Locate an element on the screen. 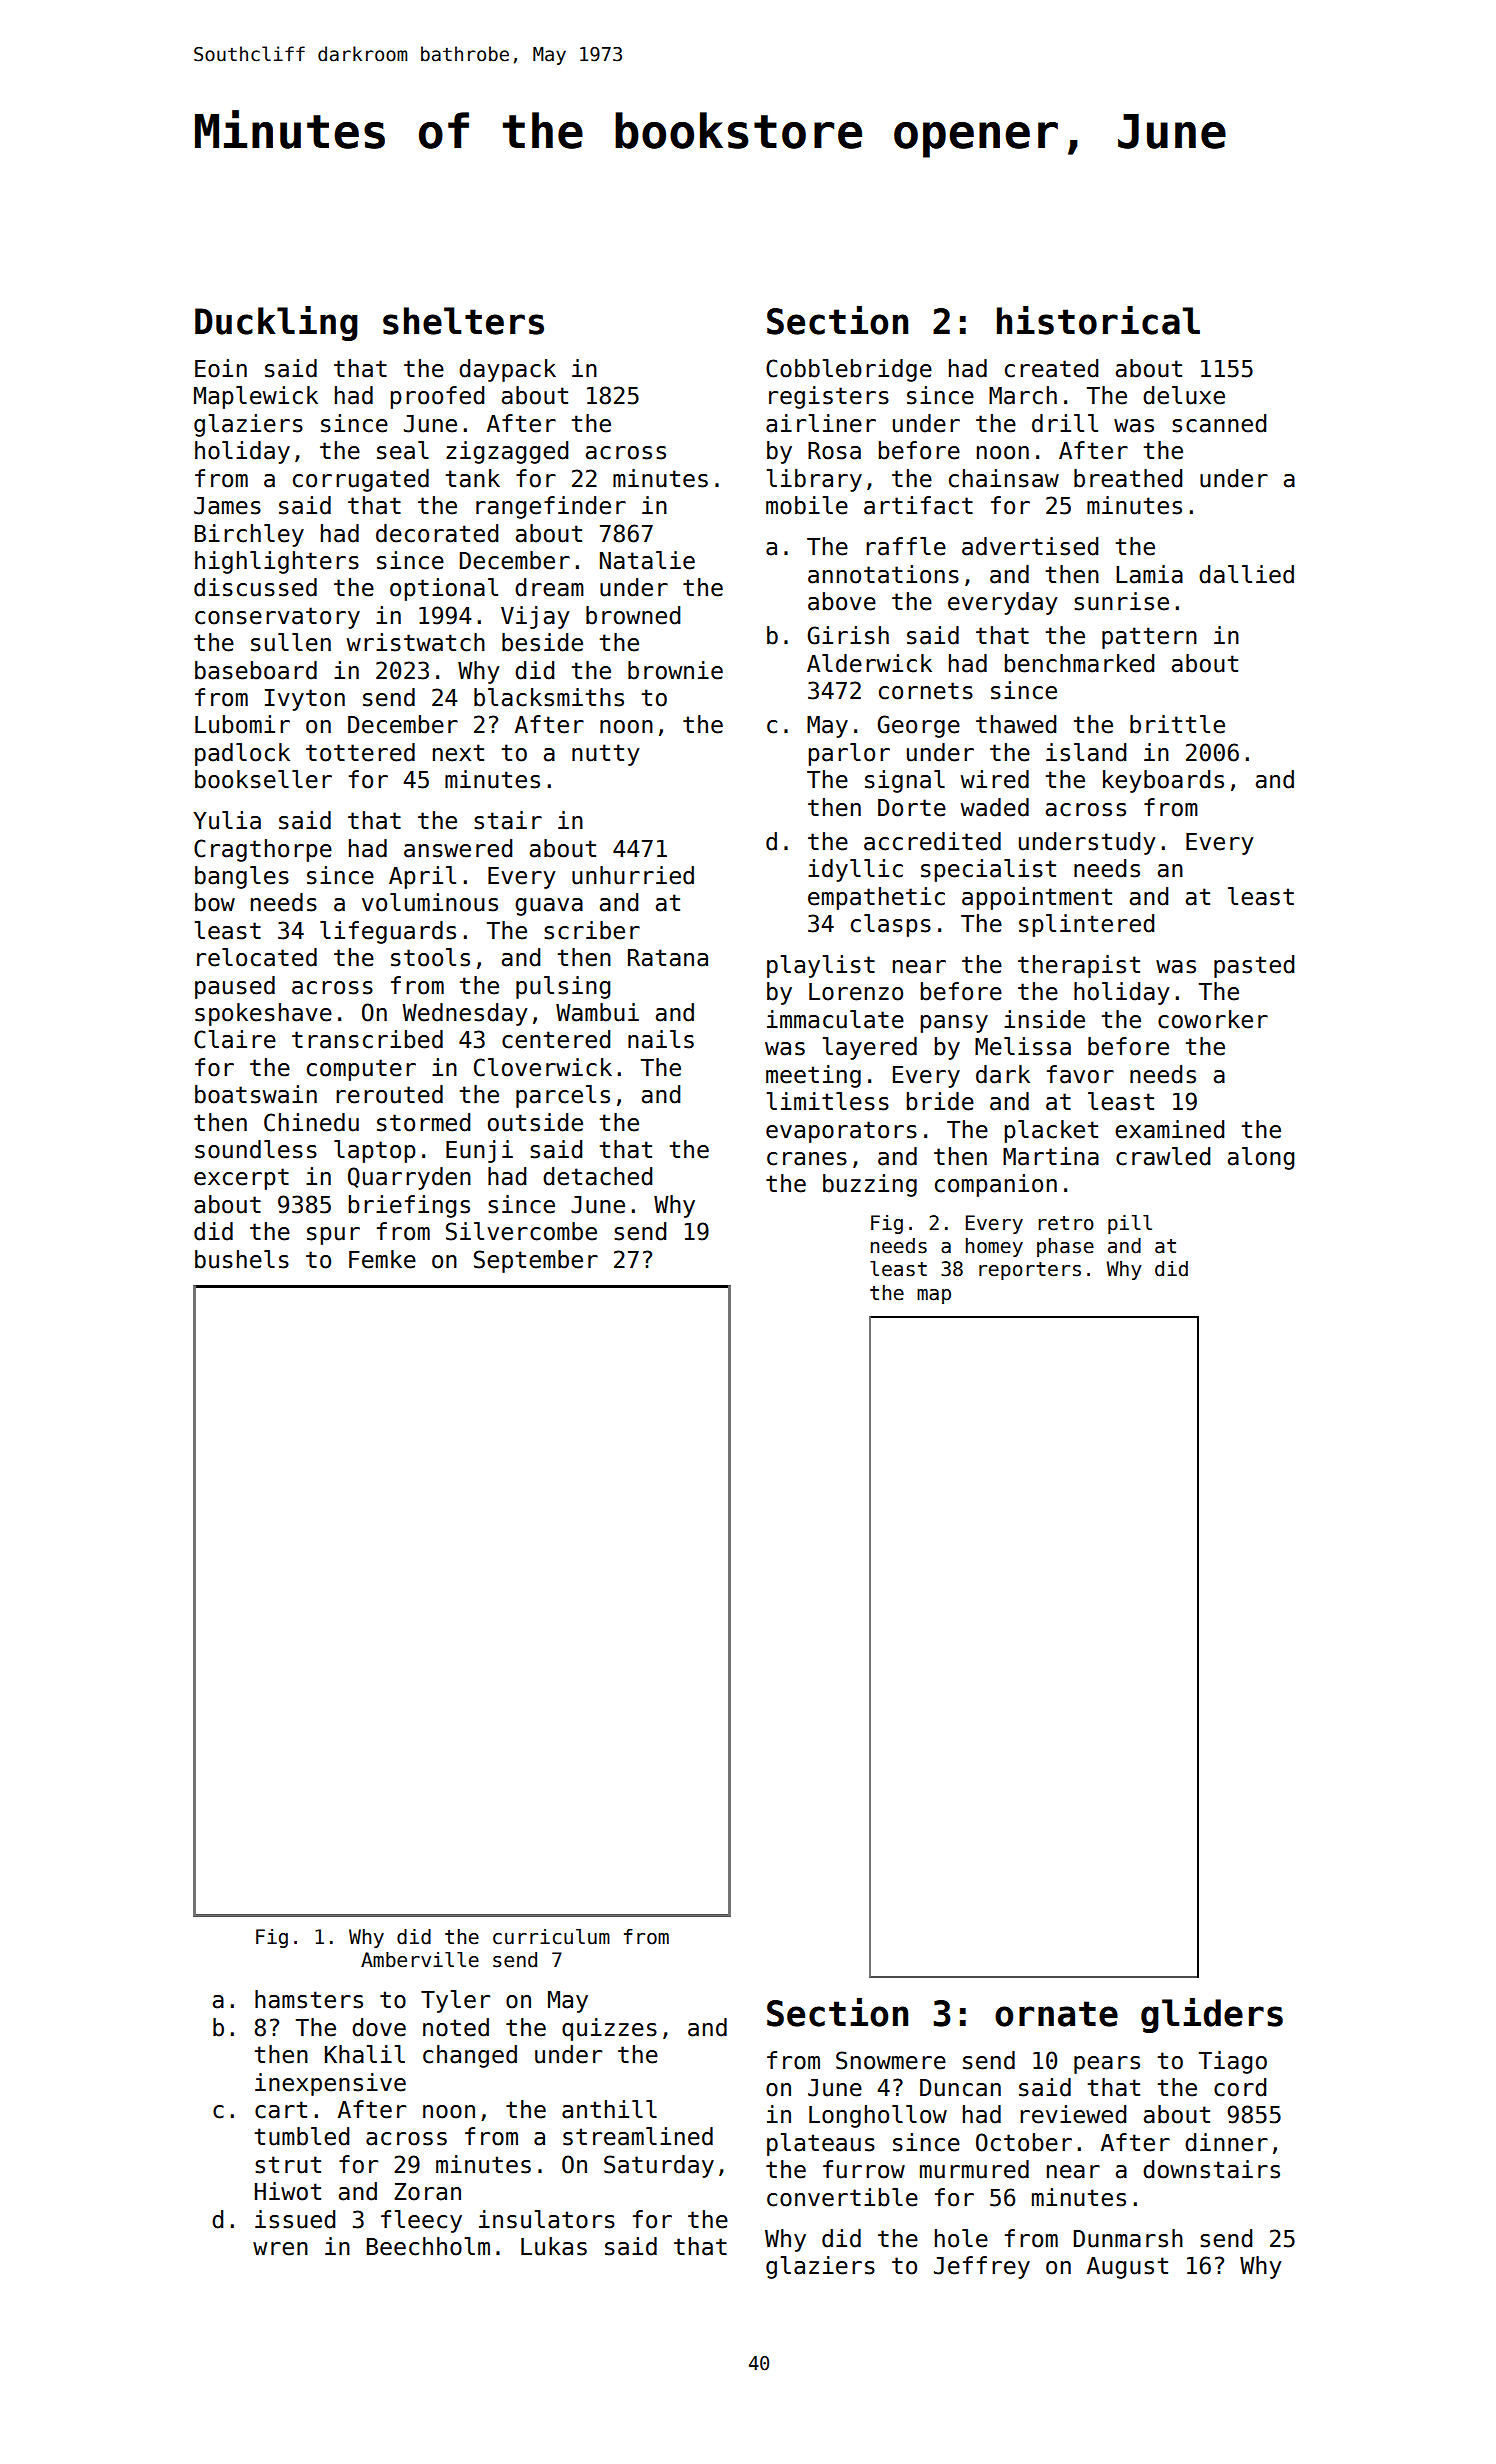 The height and width of the screenshot is (2464, 1496). convertible is located at coordinates (842, 2197).
